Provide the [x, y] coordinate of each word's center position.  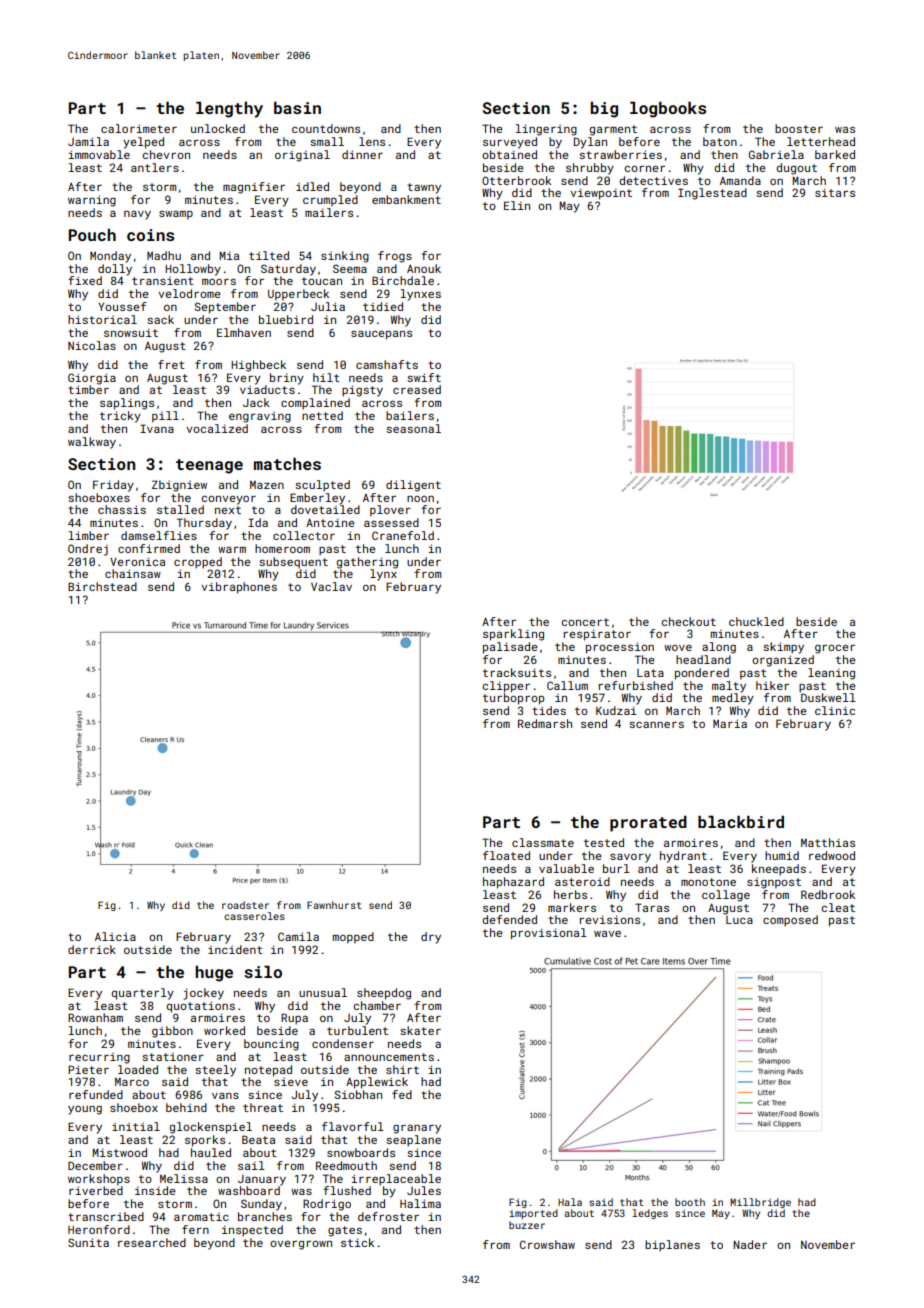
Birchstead [102, 586]
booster [799, 128]
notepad [268, 1071]
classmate [543, 842]
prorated [648, 823]
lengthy [229, 109]
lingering [546, 130]
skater [420, 1030]
